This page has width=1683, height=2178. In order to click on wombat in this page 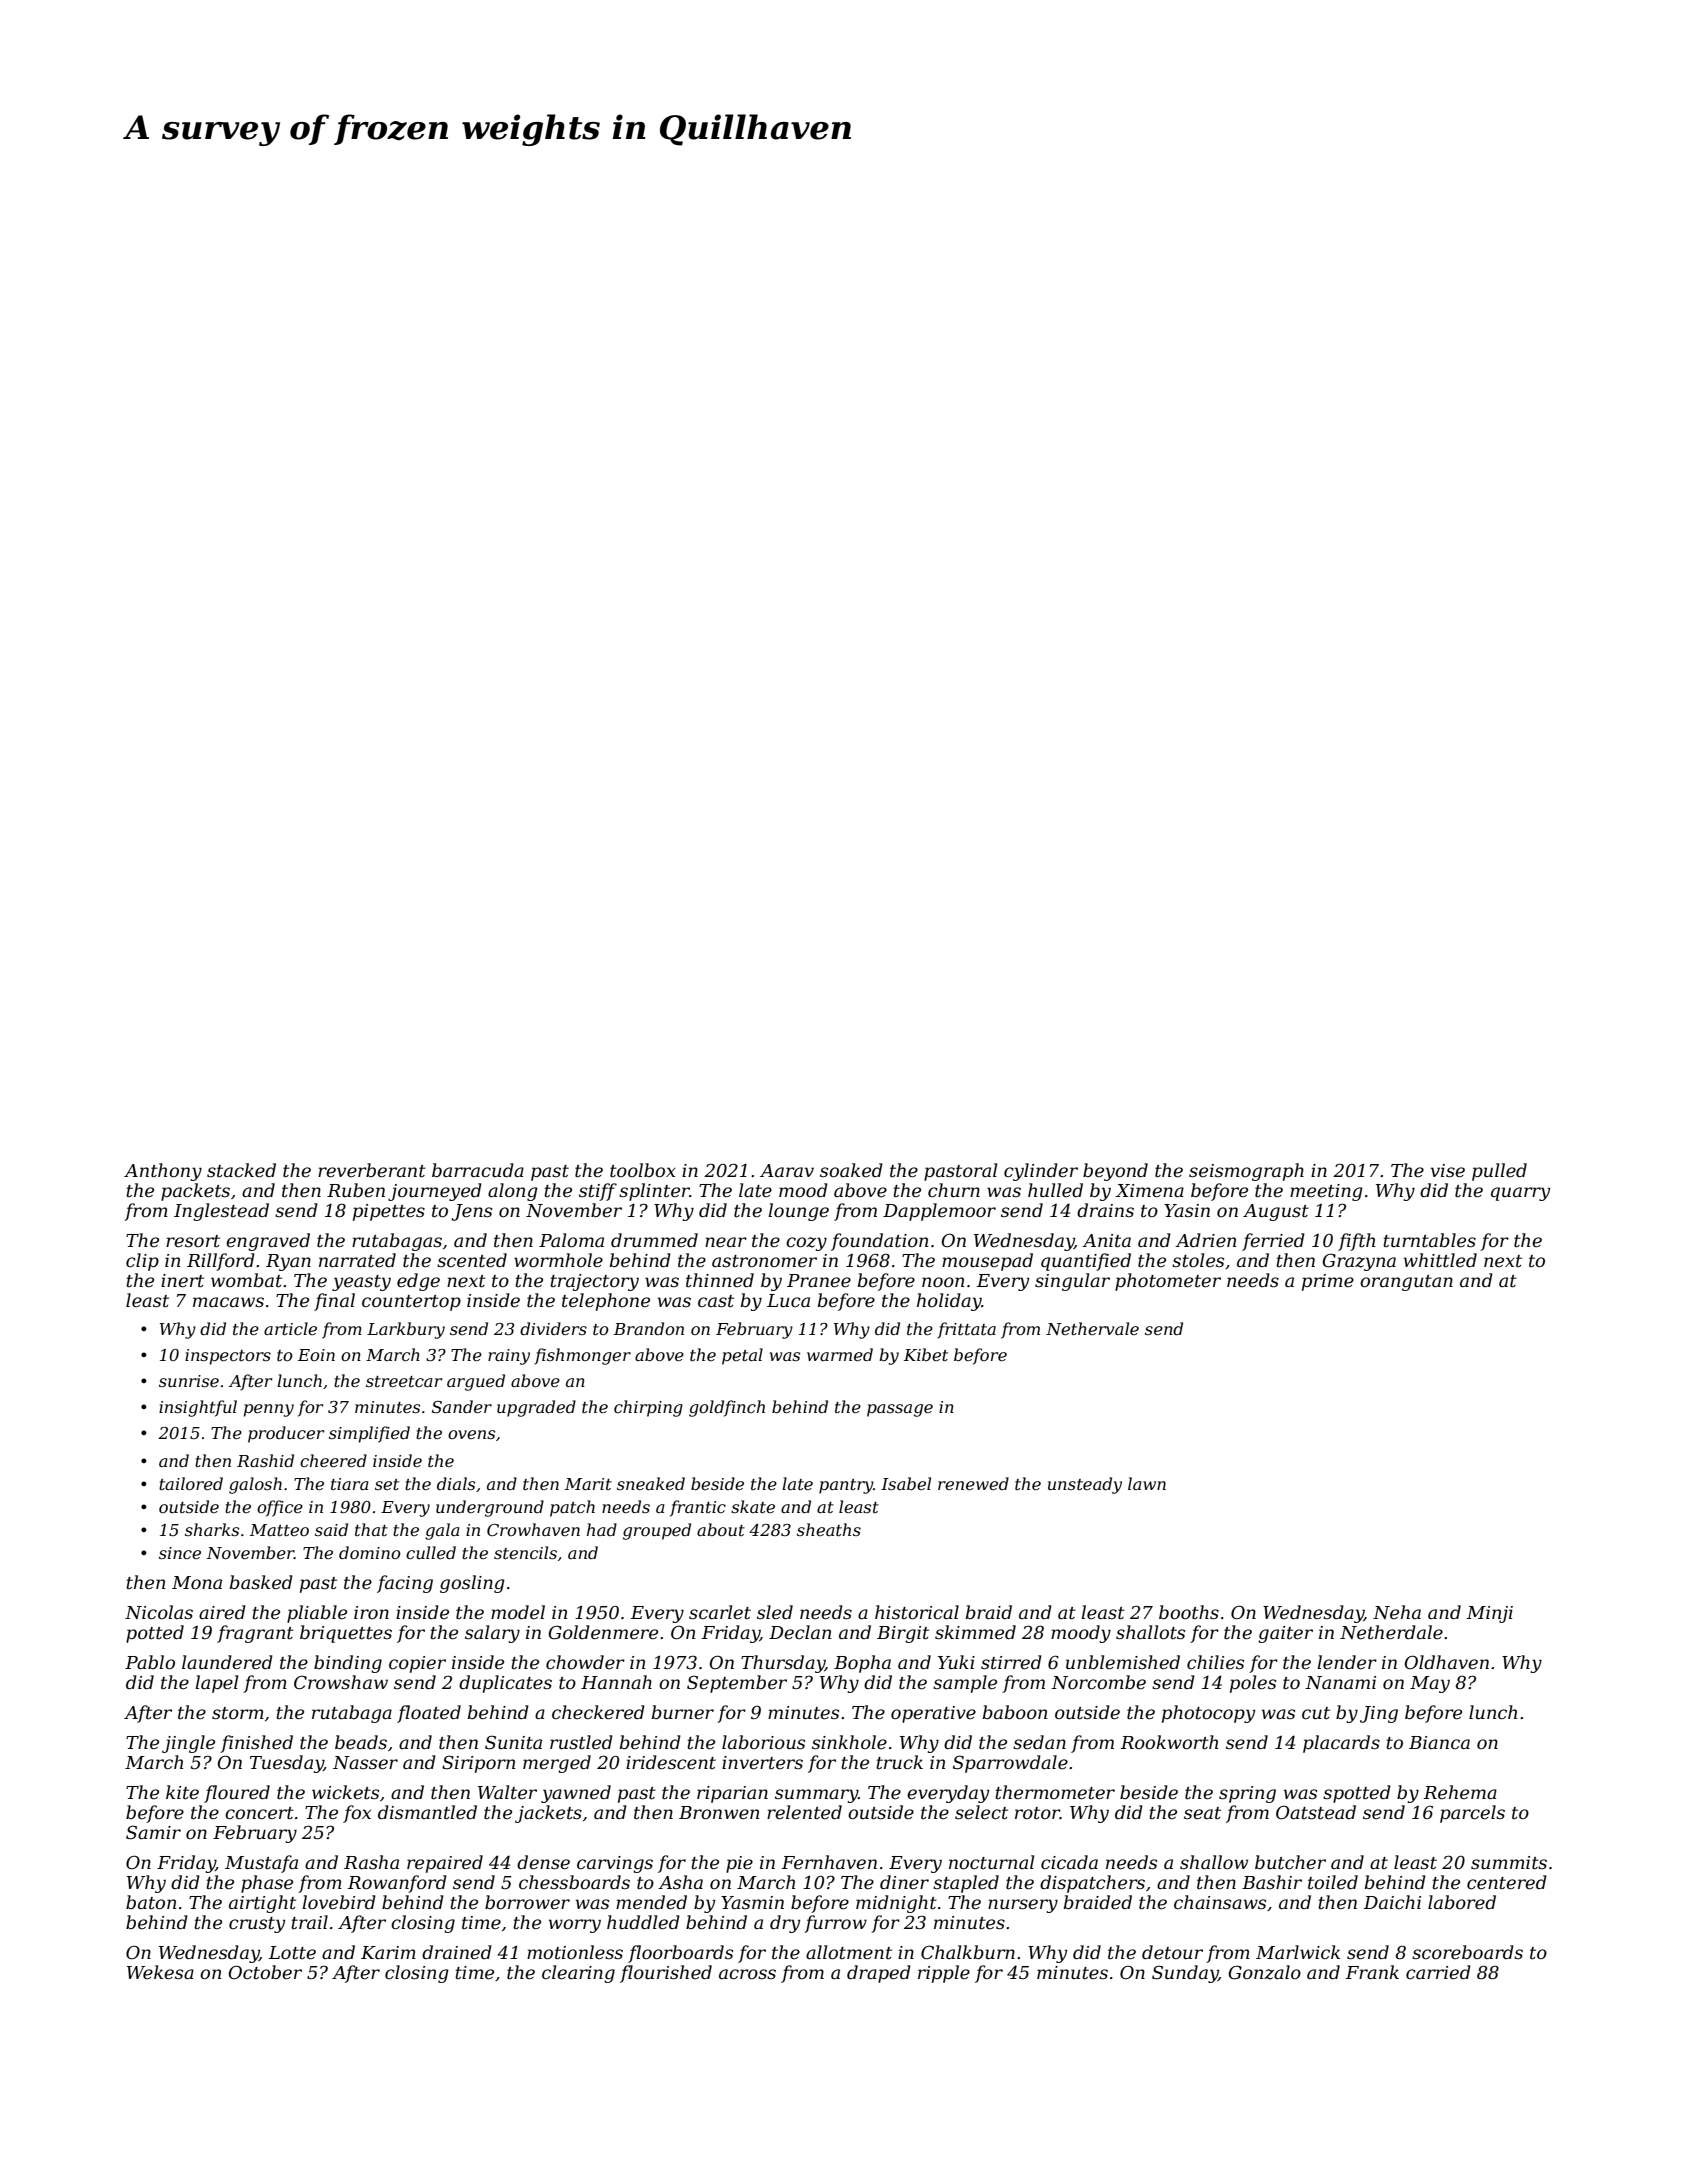, I will do `click(246, 1280)`.
